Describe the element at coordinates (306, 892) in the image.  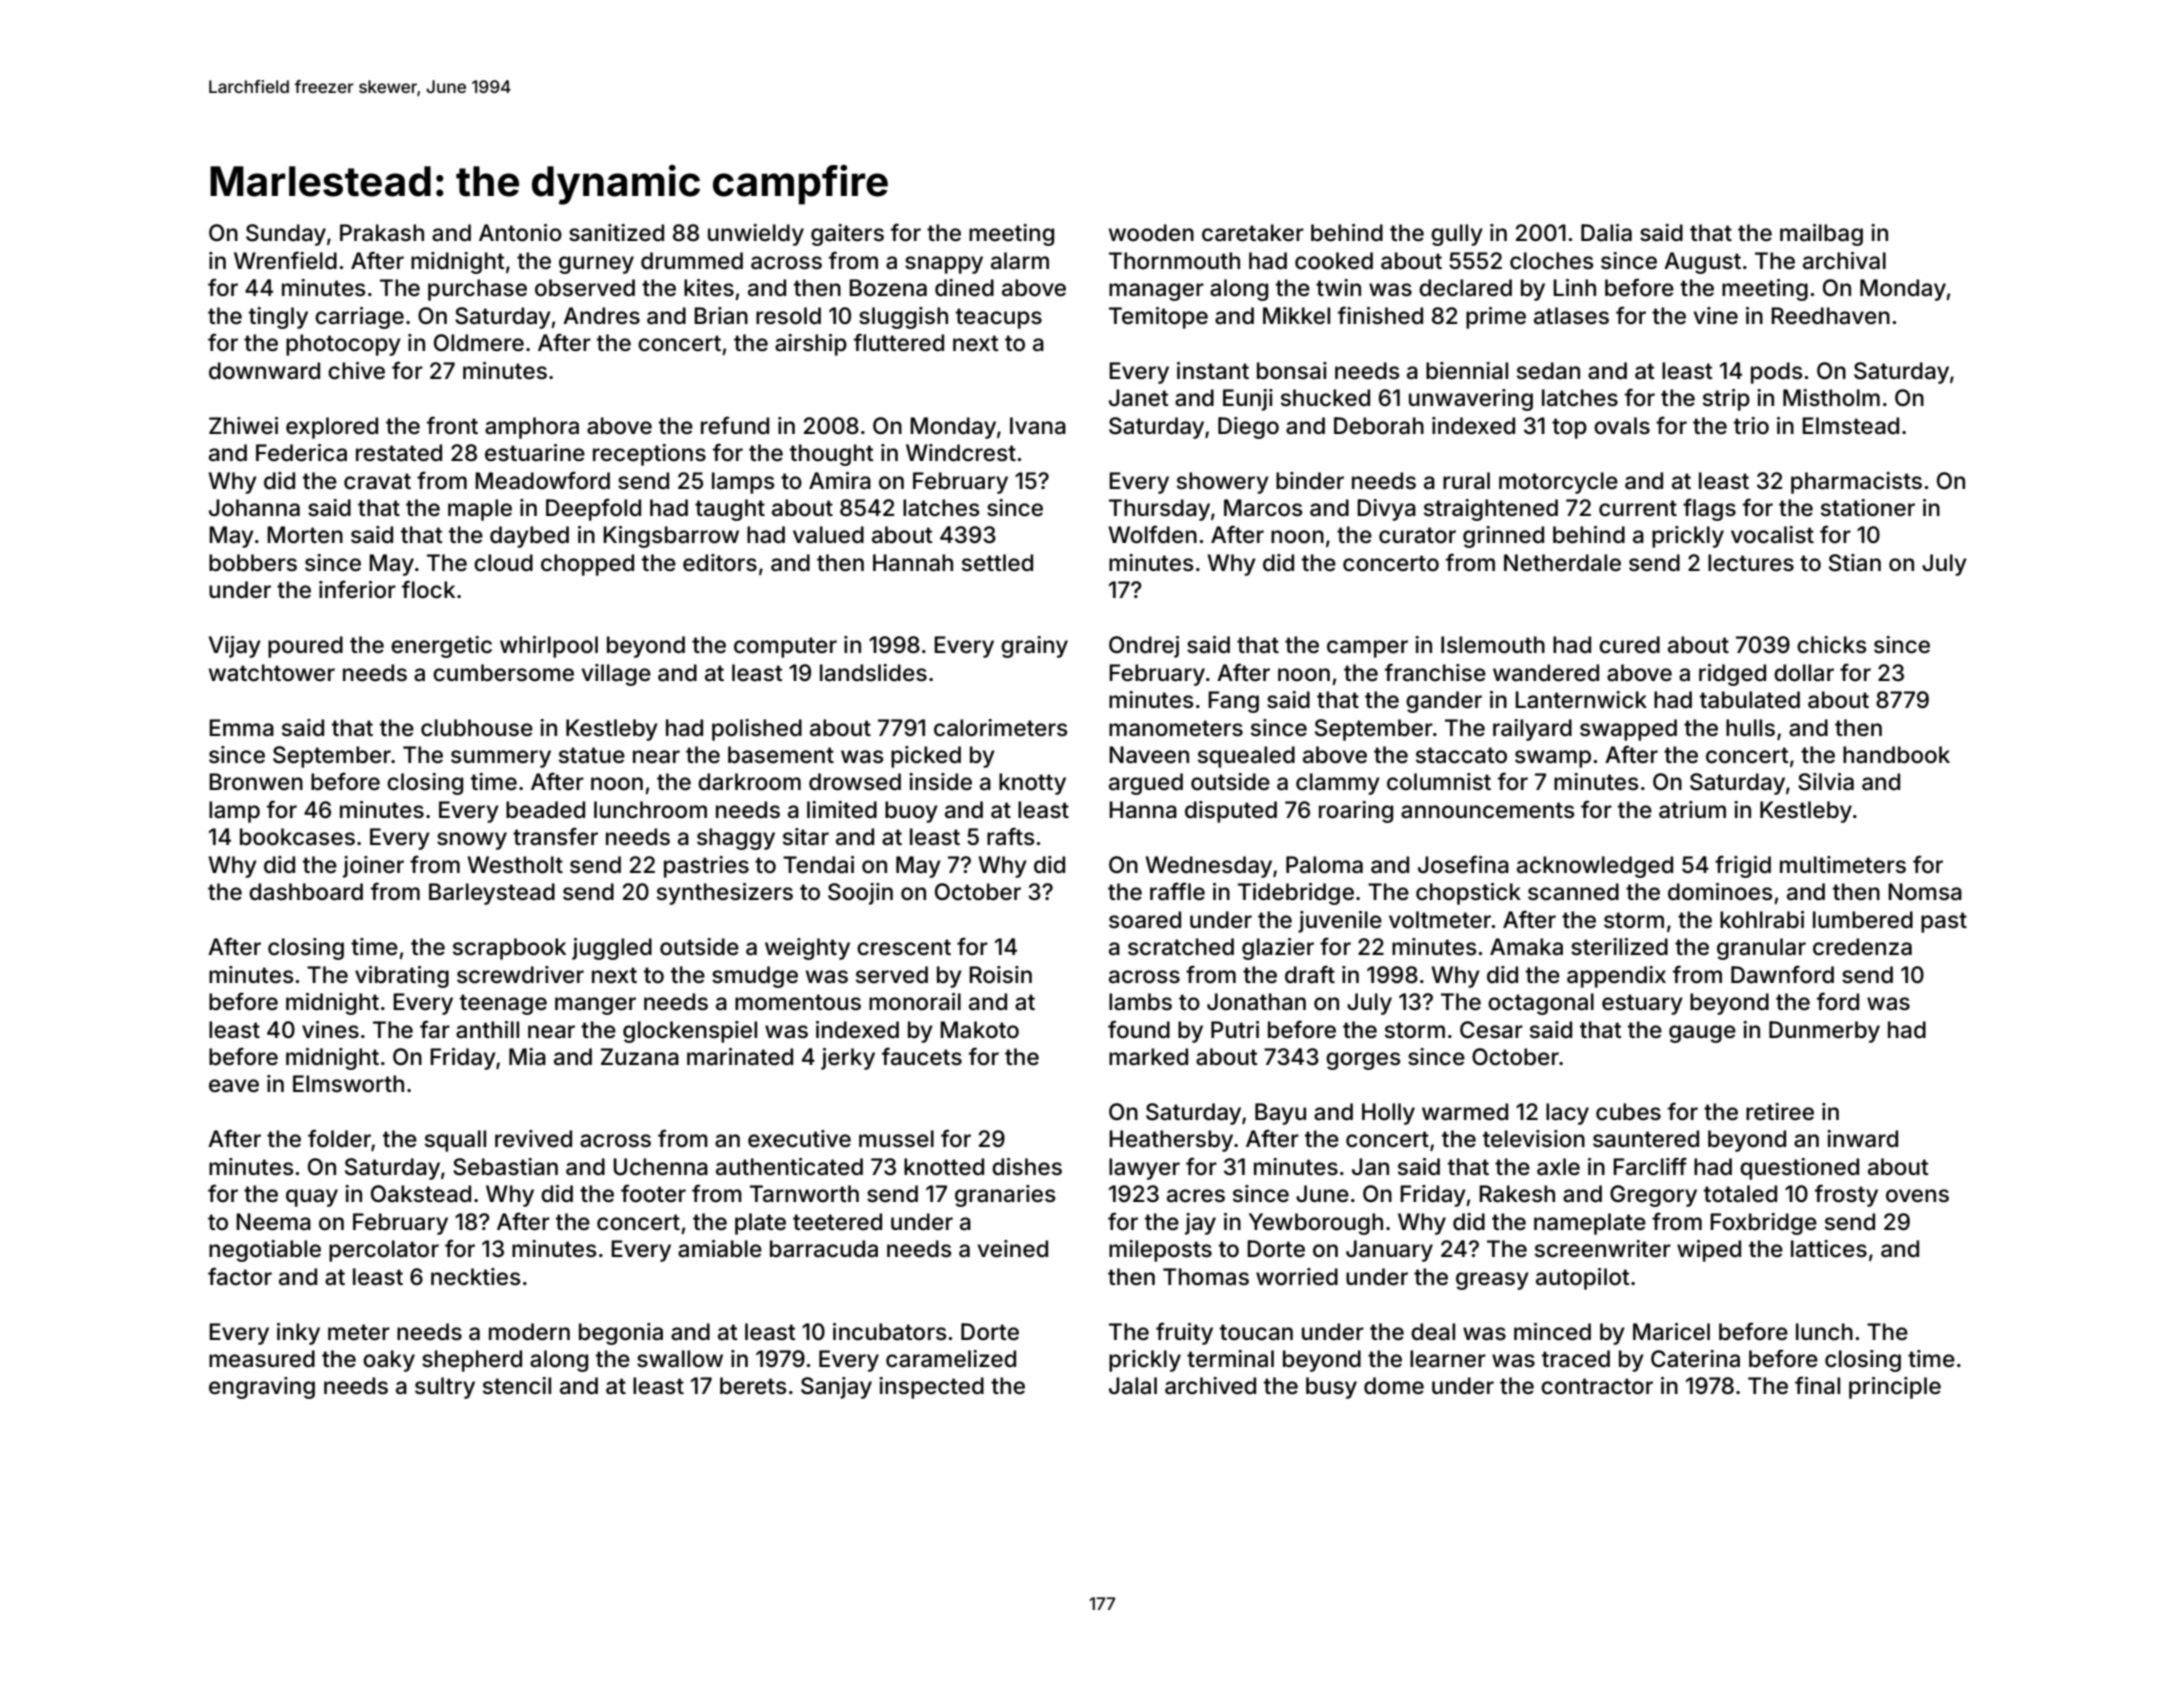
I see `dashboard` at that location.
